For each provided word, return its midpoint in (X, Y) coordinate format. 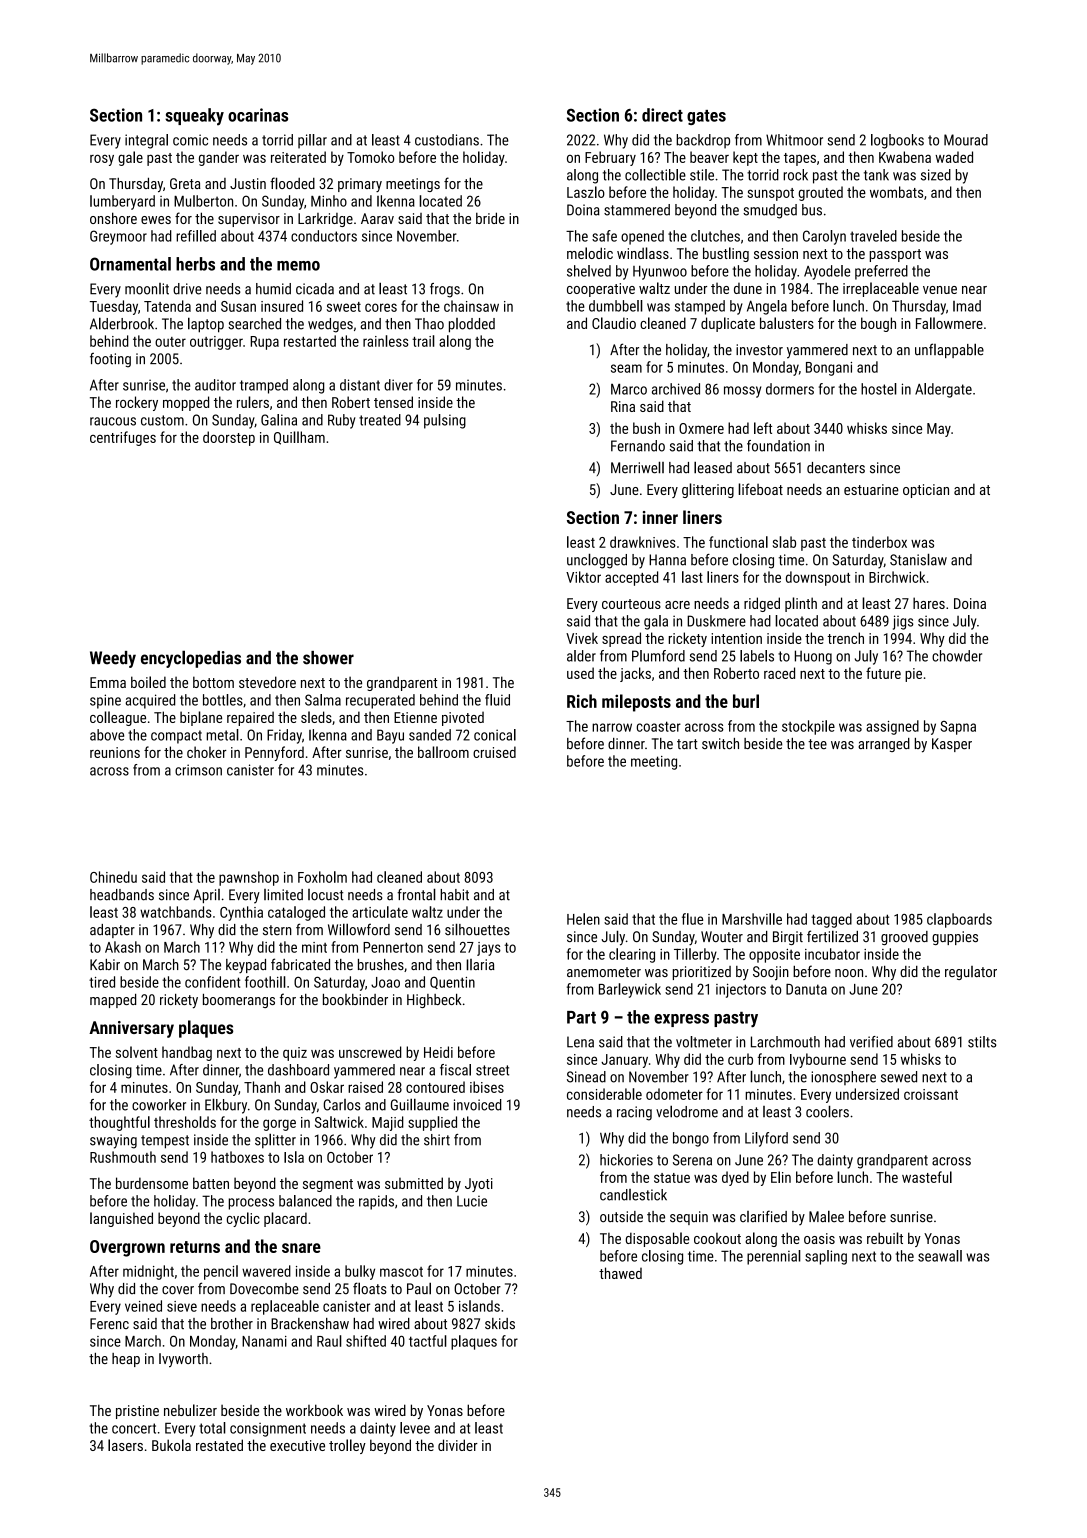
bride (490, 218)
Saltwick (339, 1122)
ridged (762, 604)
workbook (314, 1410)
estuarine (871, 489)
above (107, 735)
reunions (115, 752)
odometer (674, 1094)
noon (849, 973)
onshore (113, 218)
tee (817, 744)
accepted (631, 578)
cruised (494, 752)
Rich (582, 701)
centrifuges (123, 438)
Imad (967, 306)
